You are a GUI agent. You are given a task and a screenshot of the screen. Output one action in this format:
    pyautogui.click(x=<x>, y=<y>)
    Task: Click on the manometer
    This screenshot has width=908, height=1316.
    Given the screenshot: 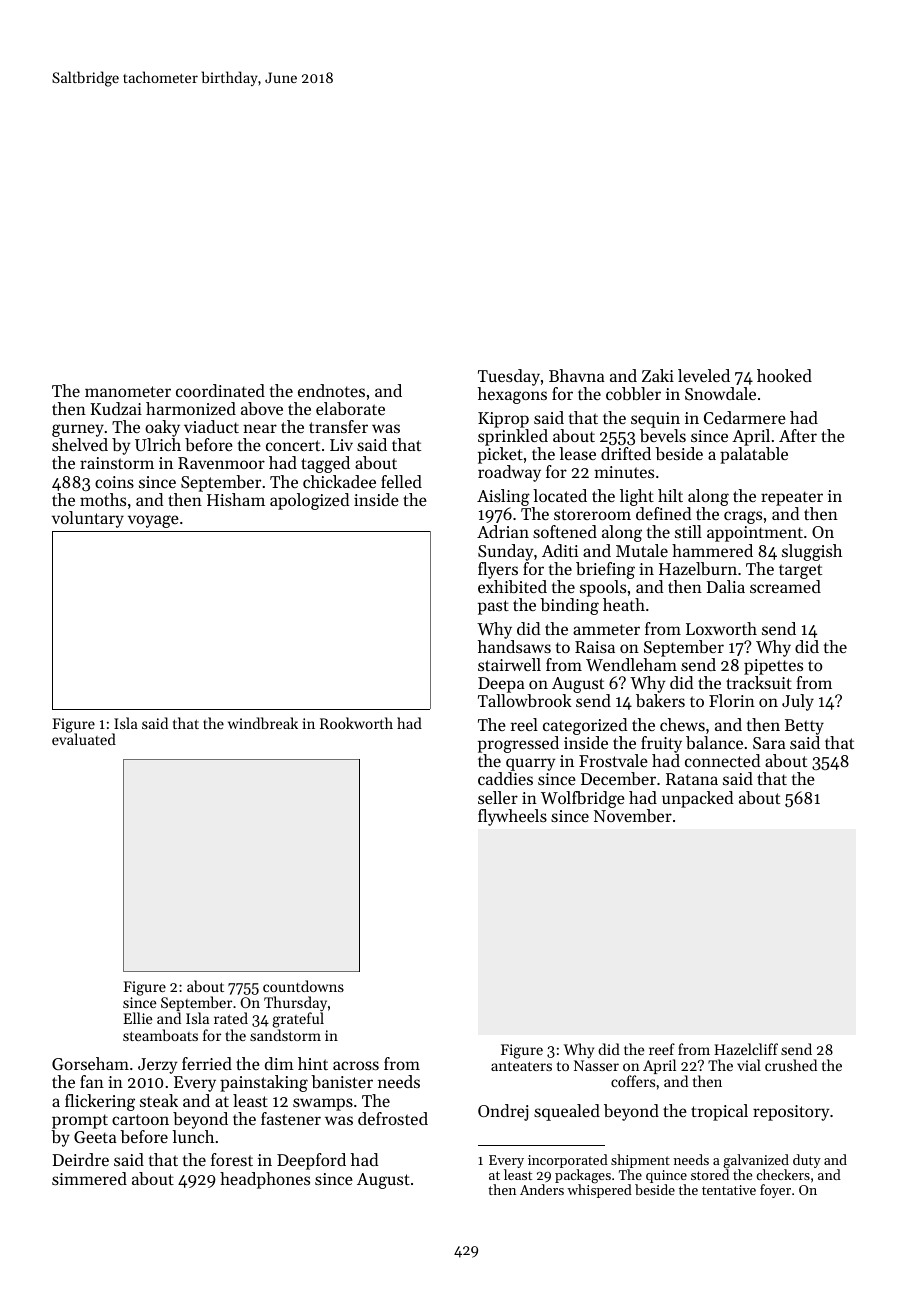 What is the action you would take?
    pyautogui.click(x=128, y=391)
